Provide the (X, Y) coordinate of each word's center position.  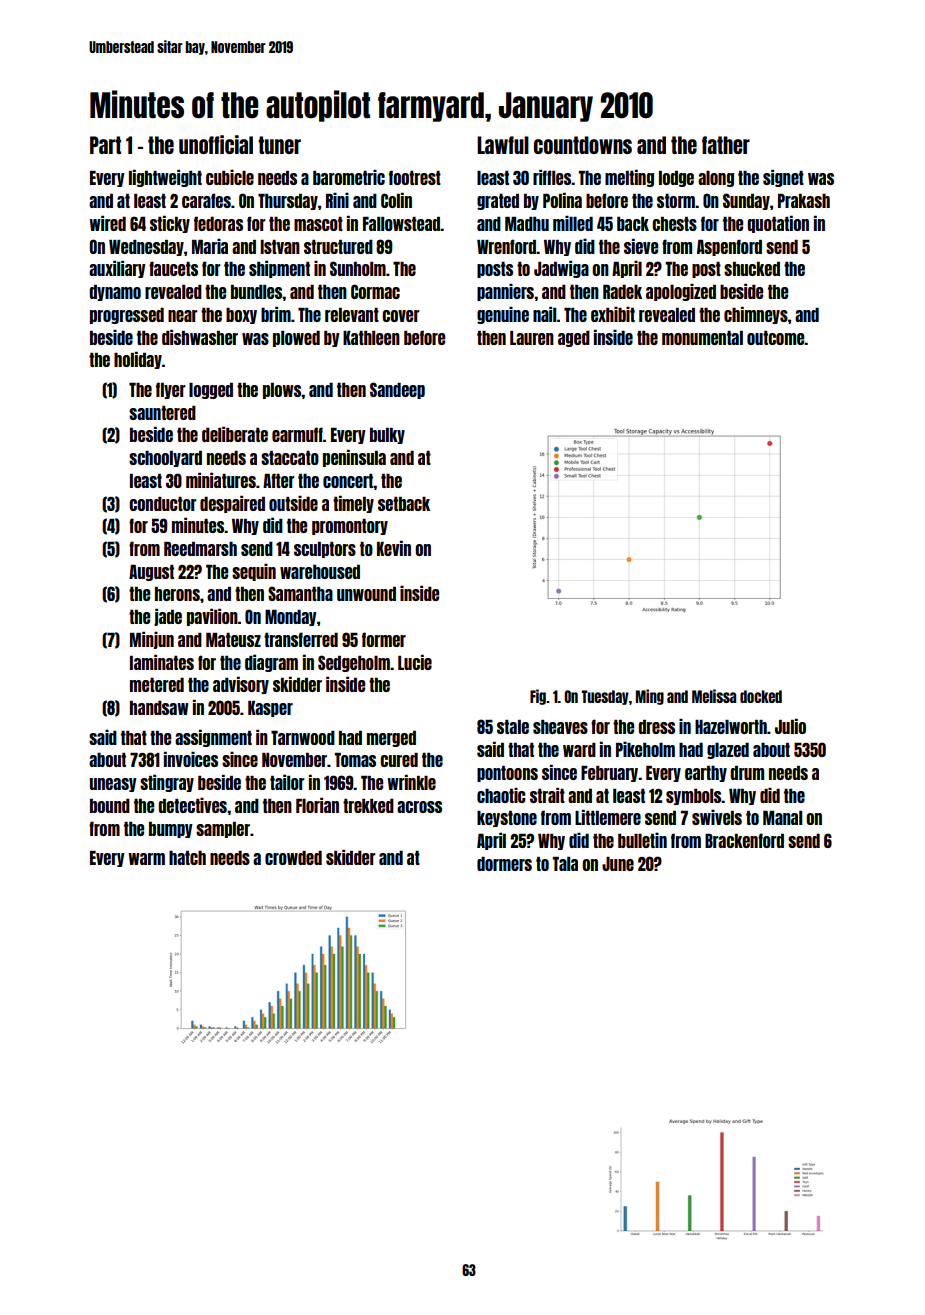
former (384, 639)
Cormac (375, 291)
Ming (650, 697)
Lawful (503, 145)
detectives (192, 805)
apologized (681, 292)
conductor (163, 504)
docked (761, 696)
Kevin (394, 548)
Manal (782, 818)
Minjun (152, 640)
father (726, 145)
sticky (170, 224)
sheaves (560, 727)
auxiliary (117, 269)
